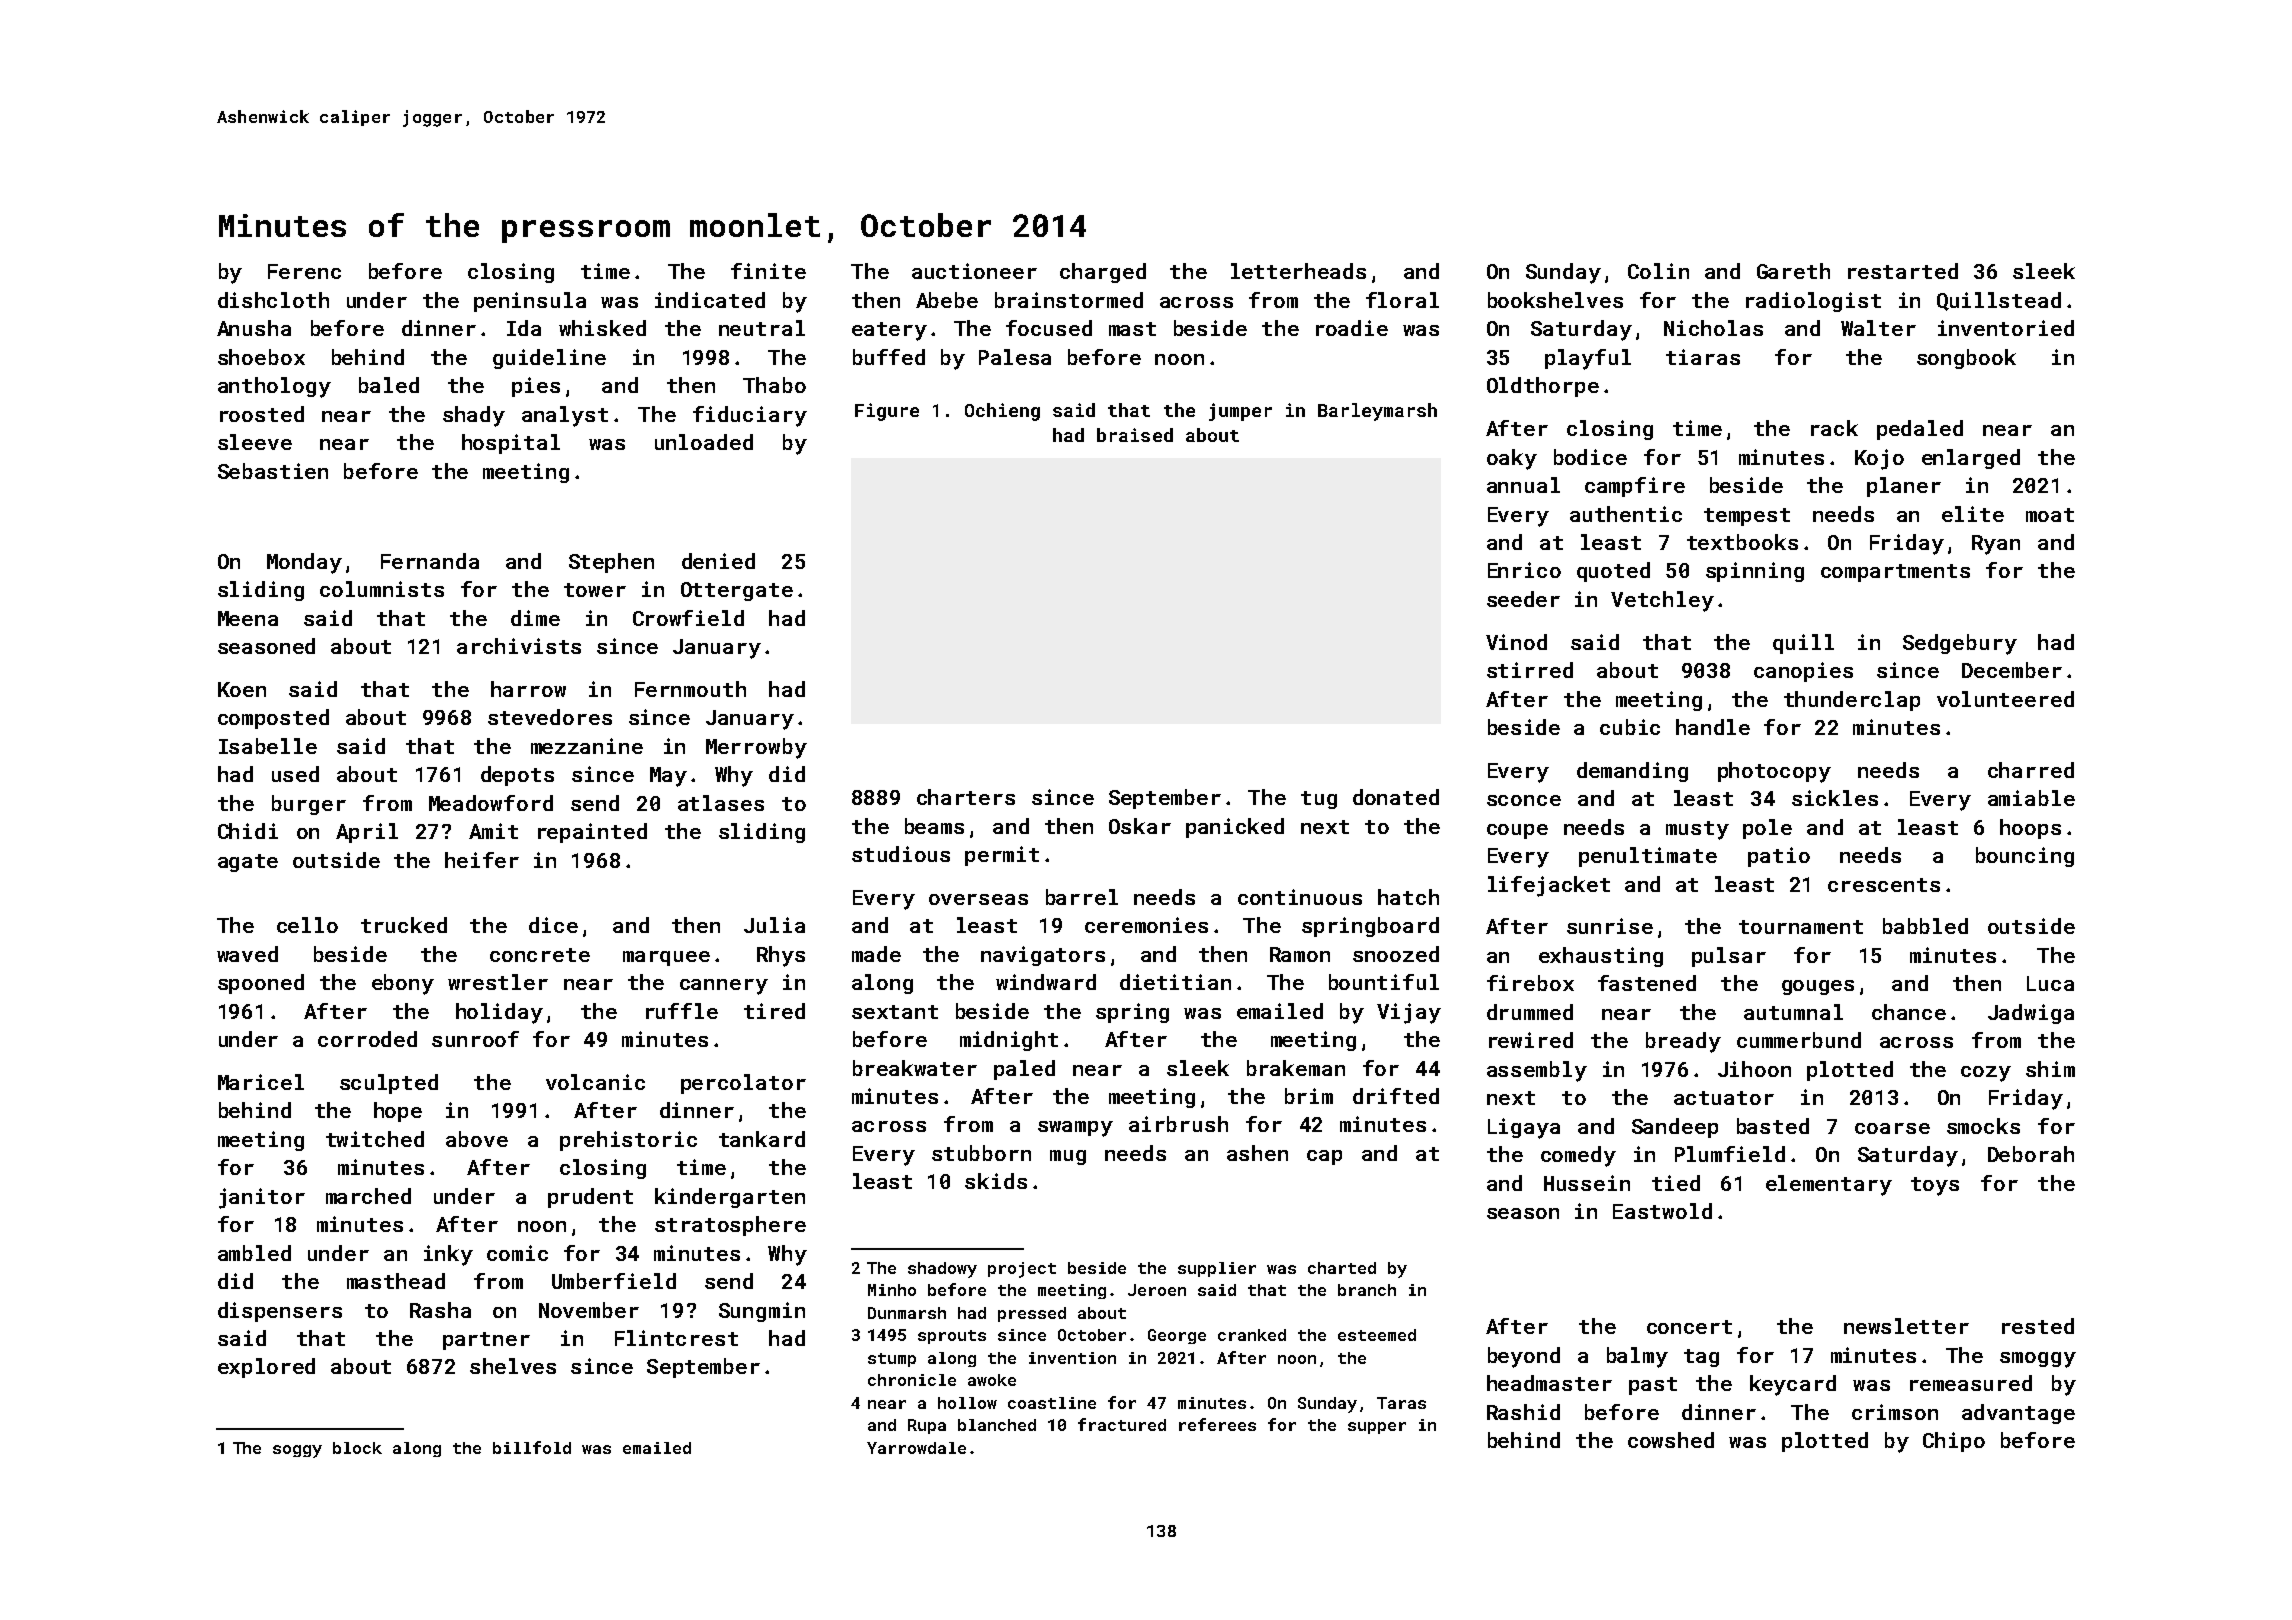 This image has width=2292, height=1620. I want to click on heifer, so click(482, 860).
